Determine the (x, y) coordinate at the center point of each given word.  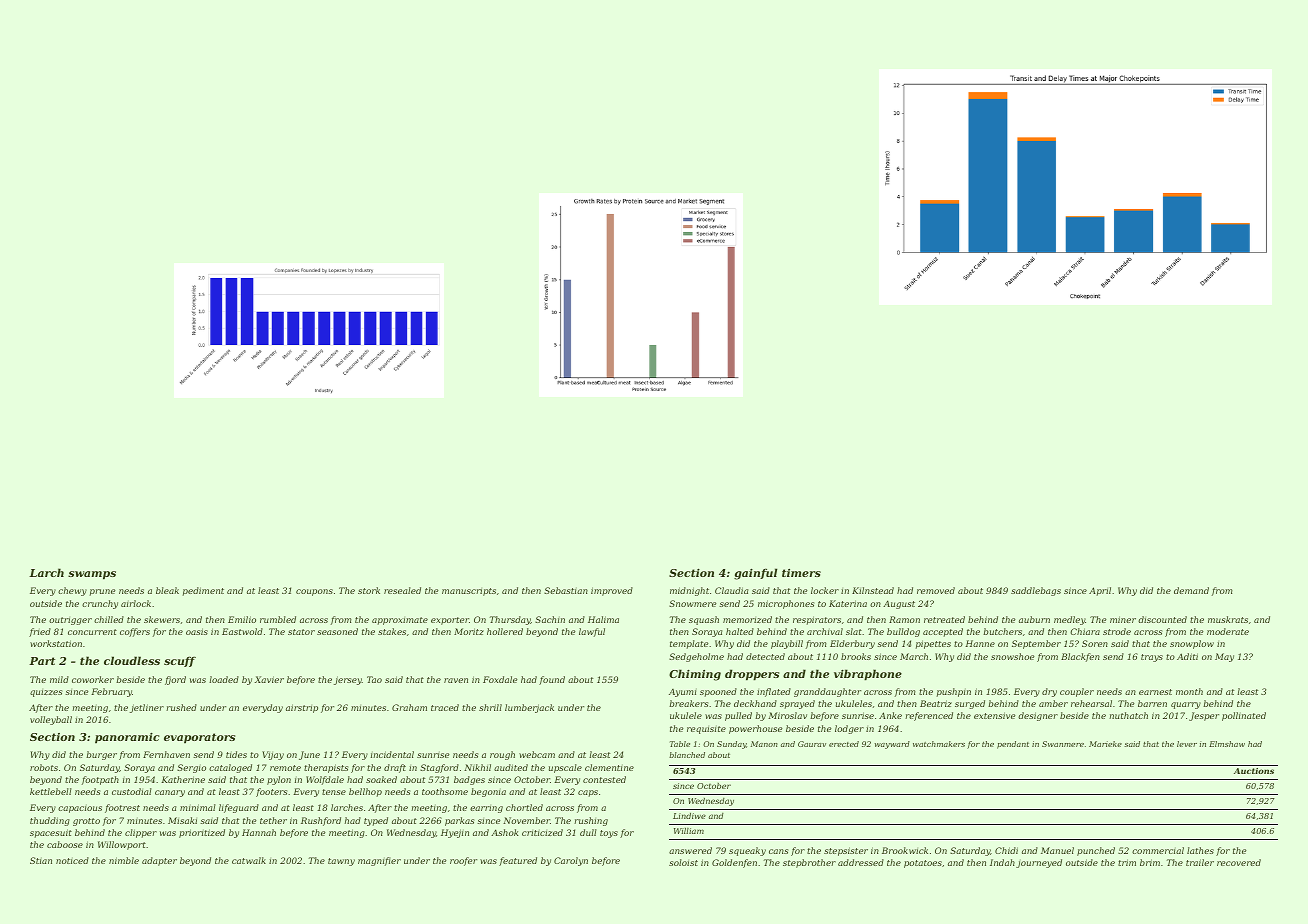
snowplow (1192, 644)
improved (612, 591)
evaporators (199, 738)
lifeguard (239, 808)
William (689, 831)
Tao (374, 679)
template (689, 644)
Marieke (1105, 744)
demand (1191, 590)
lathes (1200, 850)
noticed (72, 860)
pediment (203, 591)
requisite (706, 730)
